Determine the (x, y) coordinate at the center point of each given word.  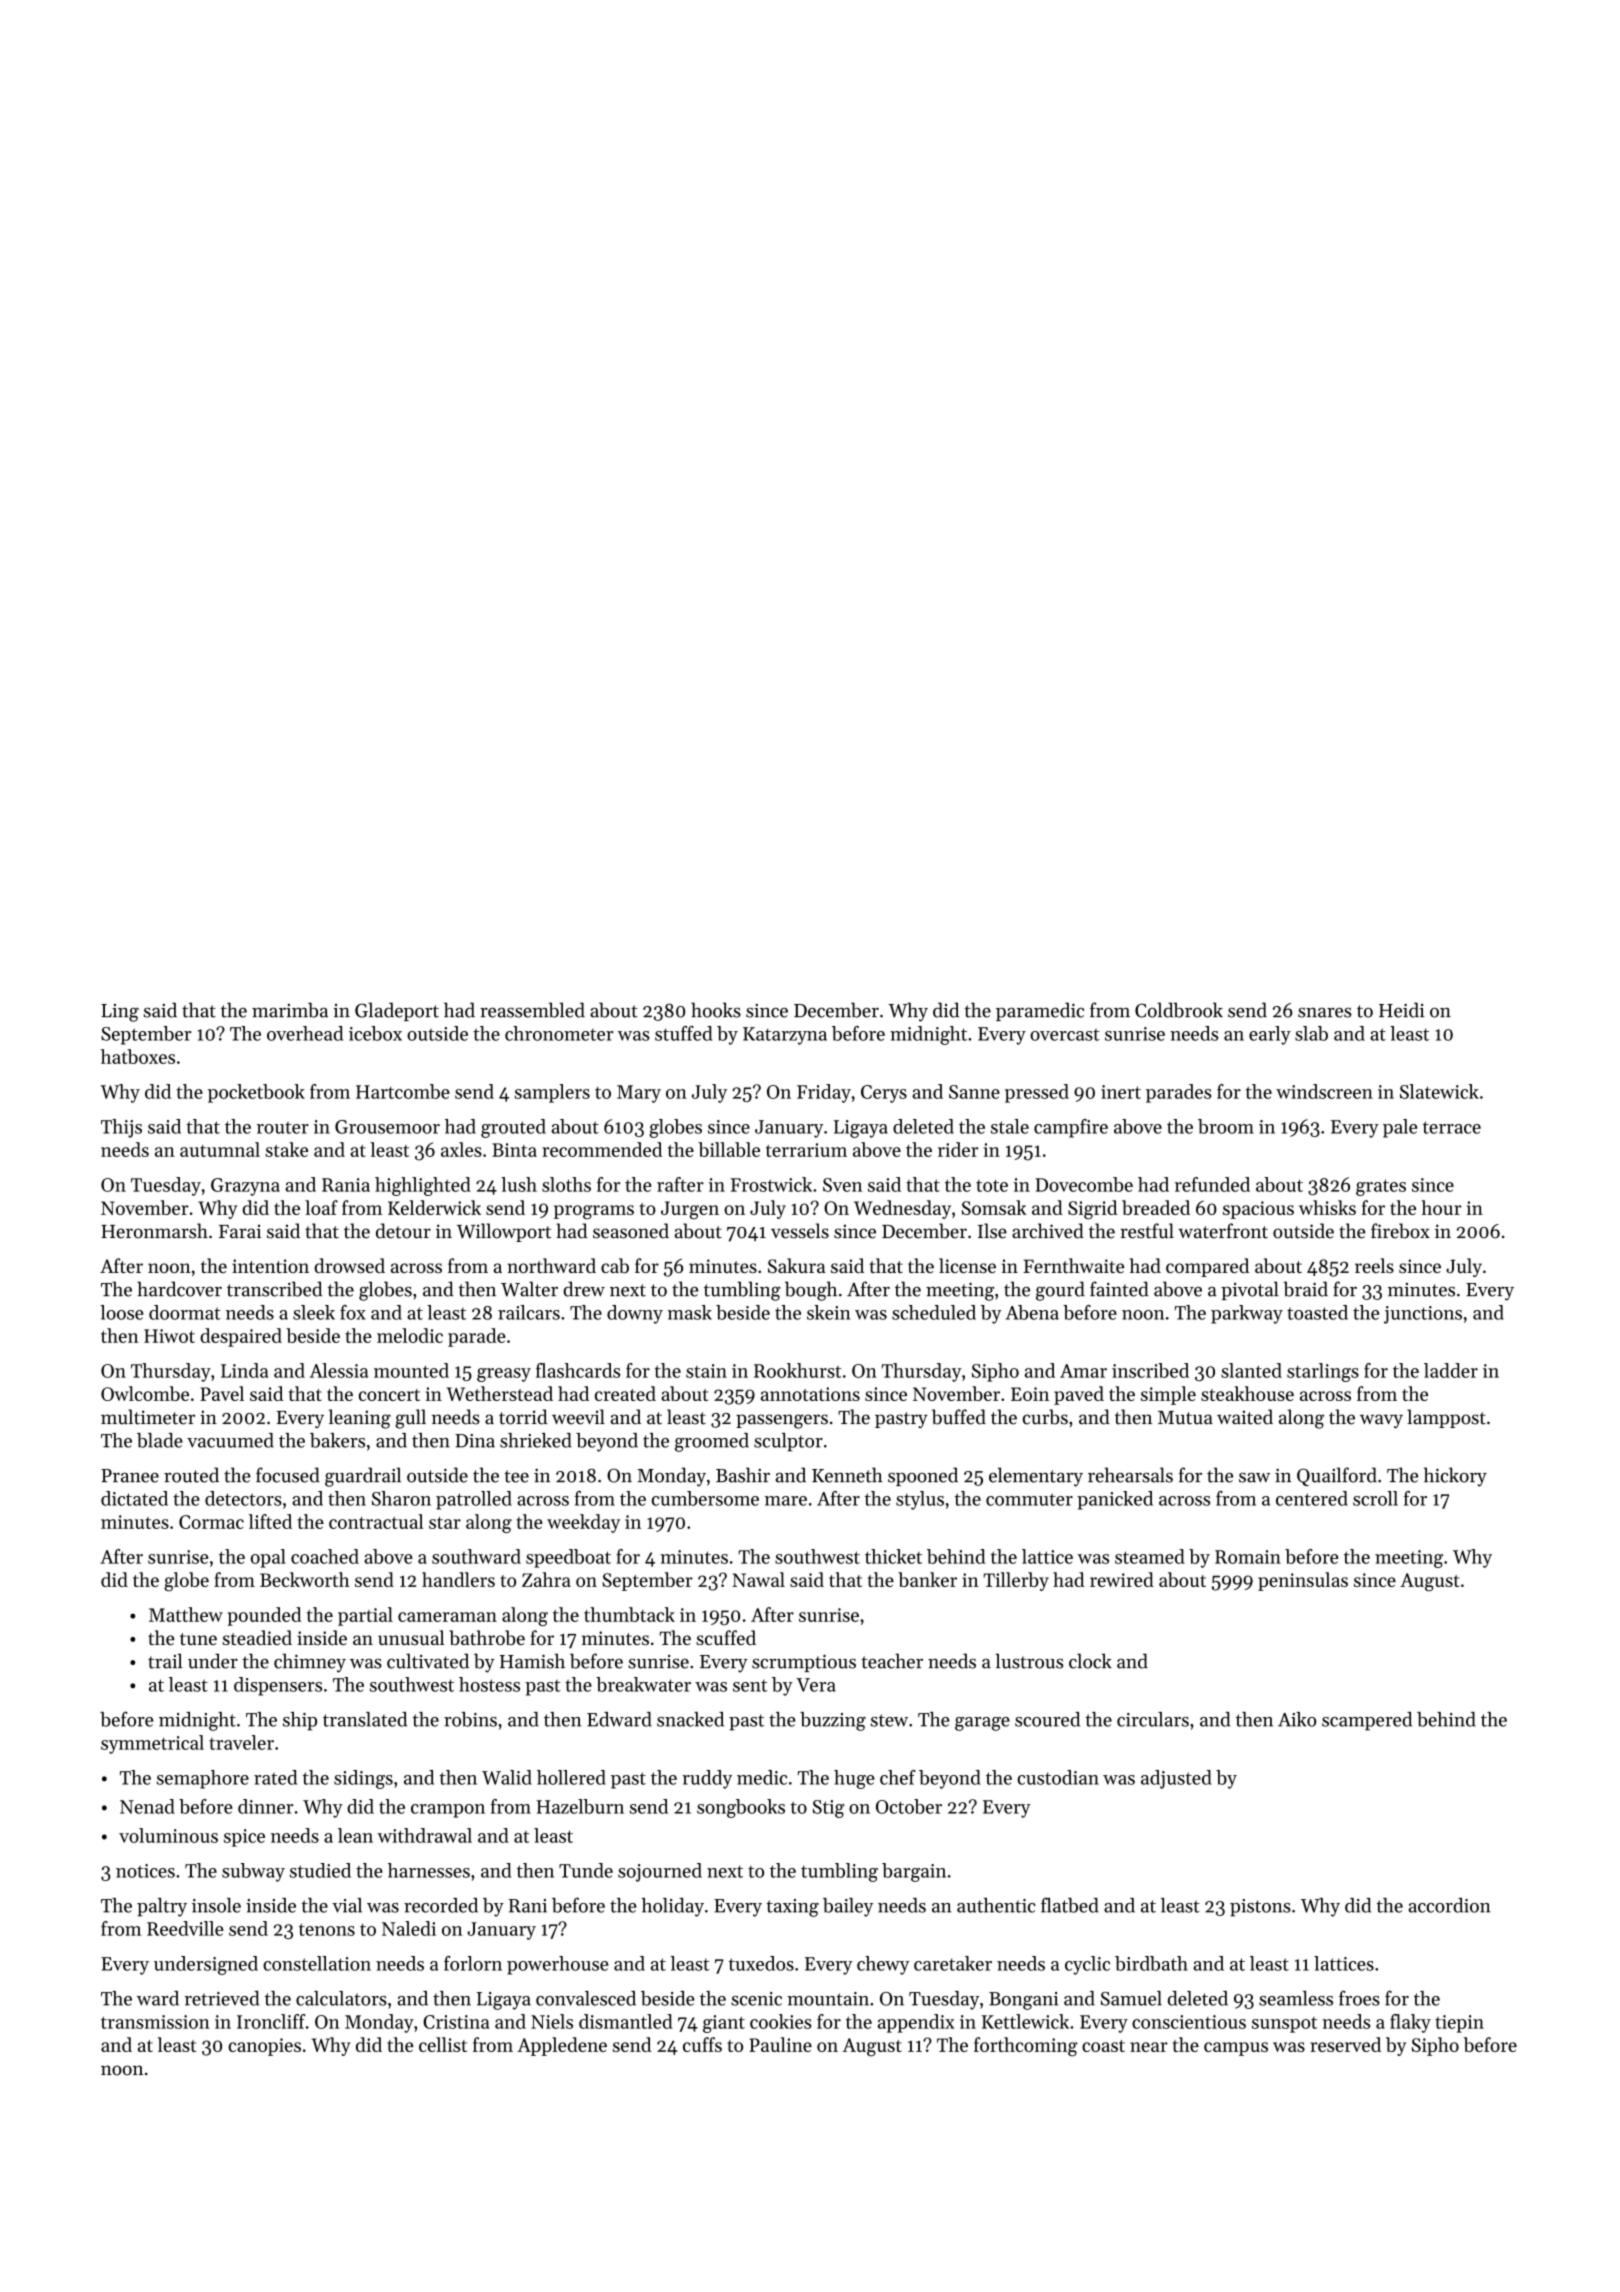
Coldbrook (1179, 1010)
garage (982, 1724)
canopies (264, 2047)
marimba (290, 1010)
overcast (1065, 1035)
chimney (310, 1663)
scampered (1367, 1721)
